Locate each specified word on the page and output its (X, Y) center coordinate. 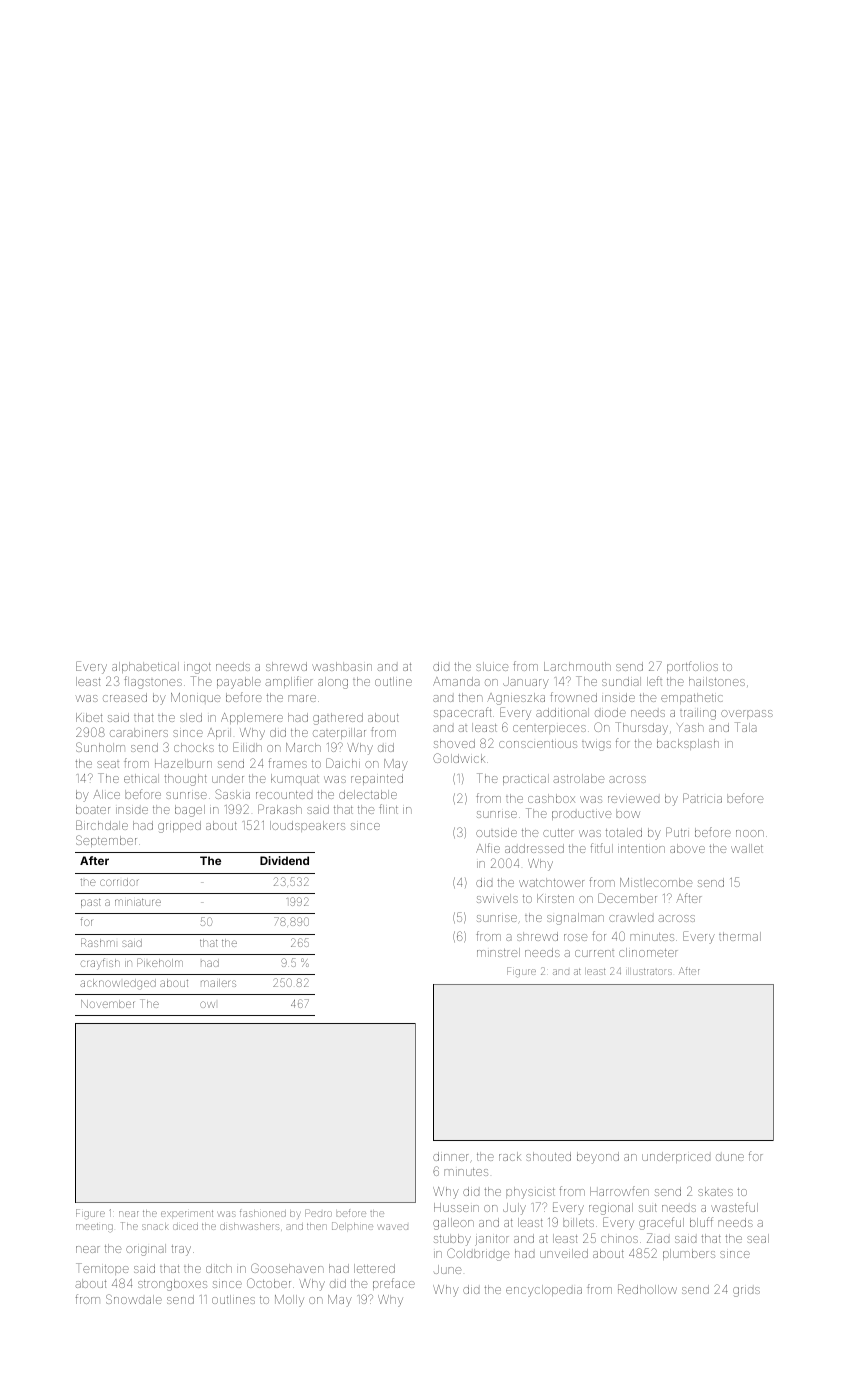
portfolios (692, 667)
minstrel (498, 952)
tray (181, 1250)
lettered (374, 1268)
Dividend (284, 860)
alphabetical (145, 667)
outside (496, 832)
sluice (492, 666)
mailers (218, 983)
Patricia (702, 798)
